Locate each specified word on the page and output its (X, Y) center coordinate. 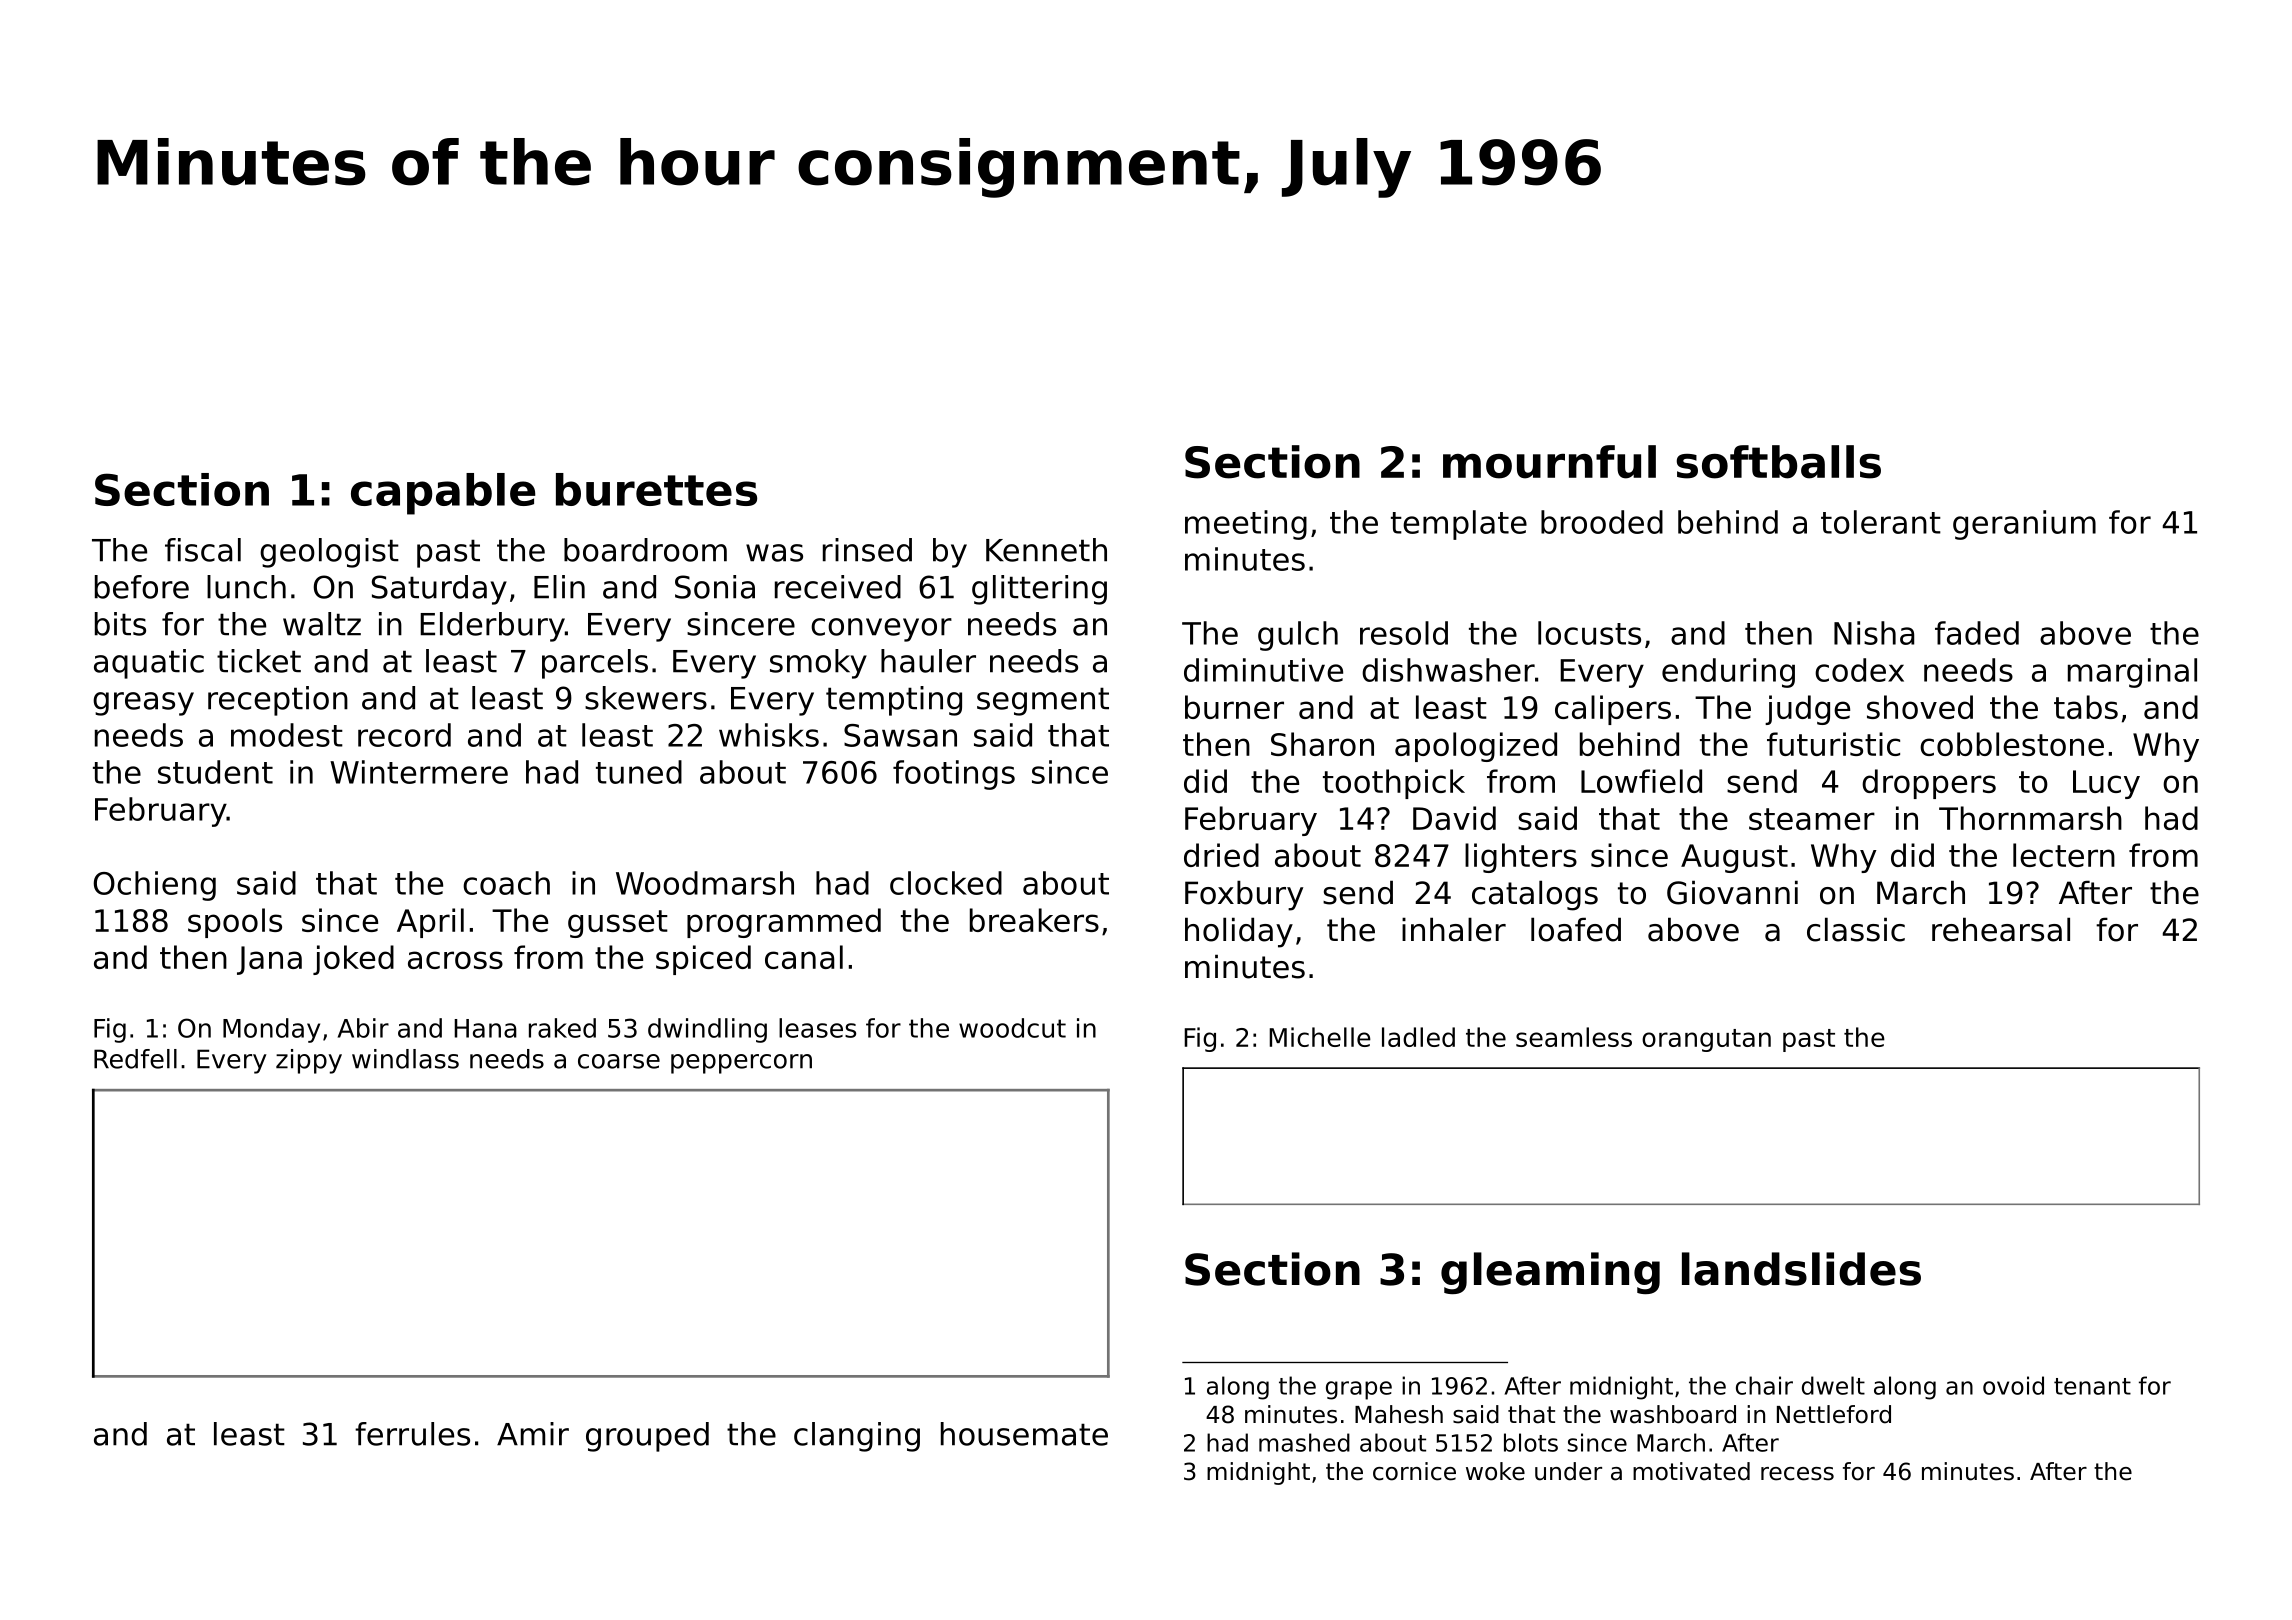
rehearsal (2001, 929)
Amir (533, 1434)
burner (1234, 707)
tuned (639, 772)
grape (1359, 1390)
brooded (1602, 522)
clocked (946, 883)
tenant (2092, 1386)
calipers (1613, 710)
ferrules (412, 1434)
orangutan (1706, 1040)
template (1459, 525)
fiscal (203, 550)
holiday (1239, 932)
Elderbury (492, 627)
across (455, 960)
